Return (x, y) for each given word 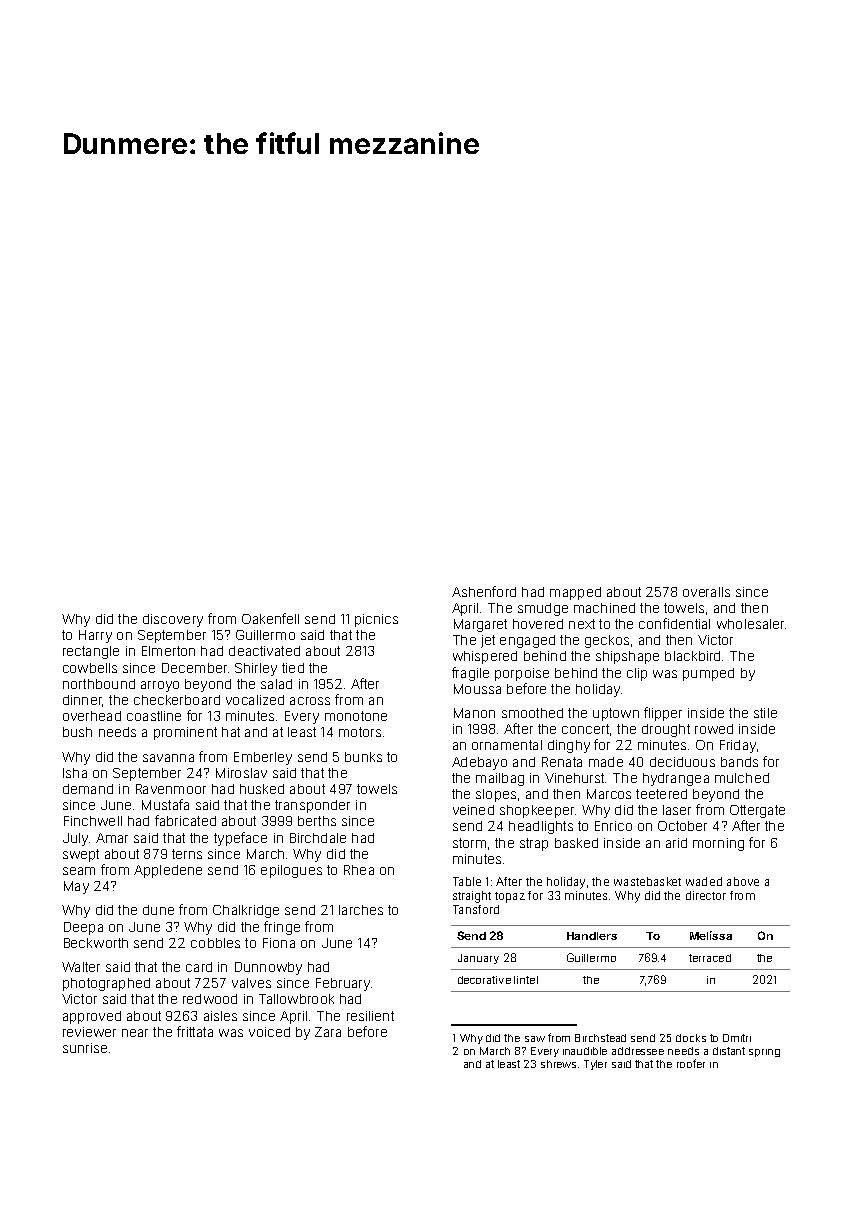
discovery (173, 620)
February (343, 984)
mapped (575, 593)
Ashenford (484, 591)
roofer (691, 1063)
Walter (81, 967)
